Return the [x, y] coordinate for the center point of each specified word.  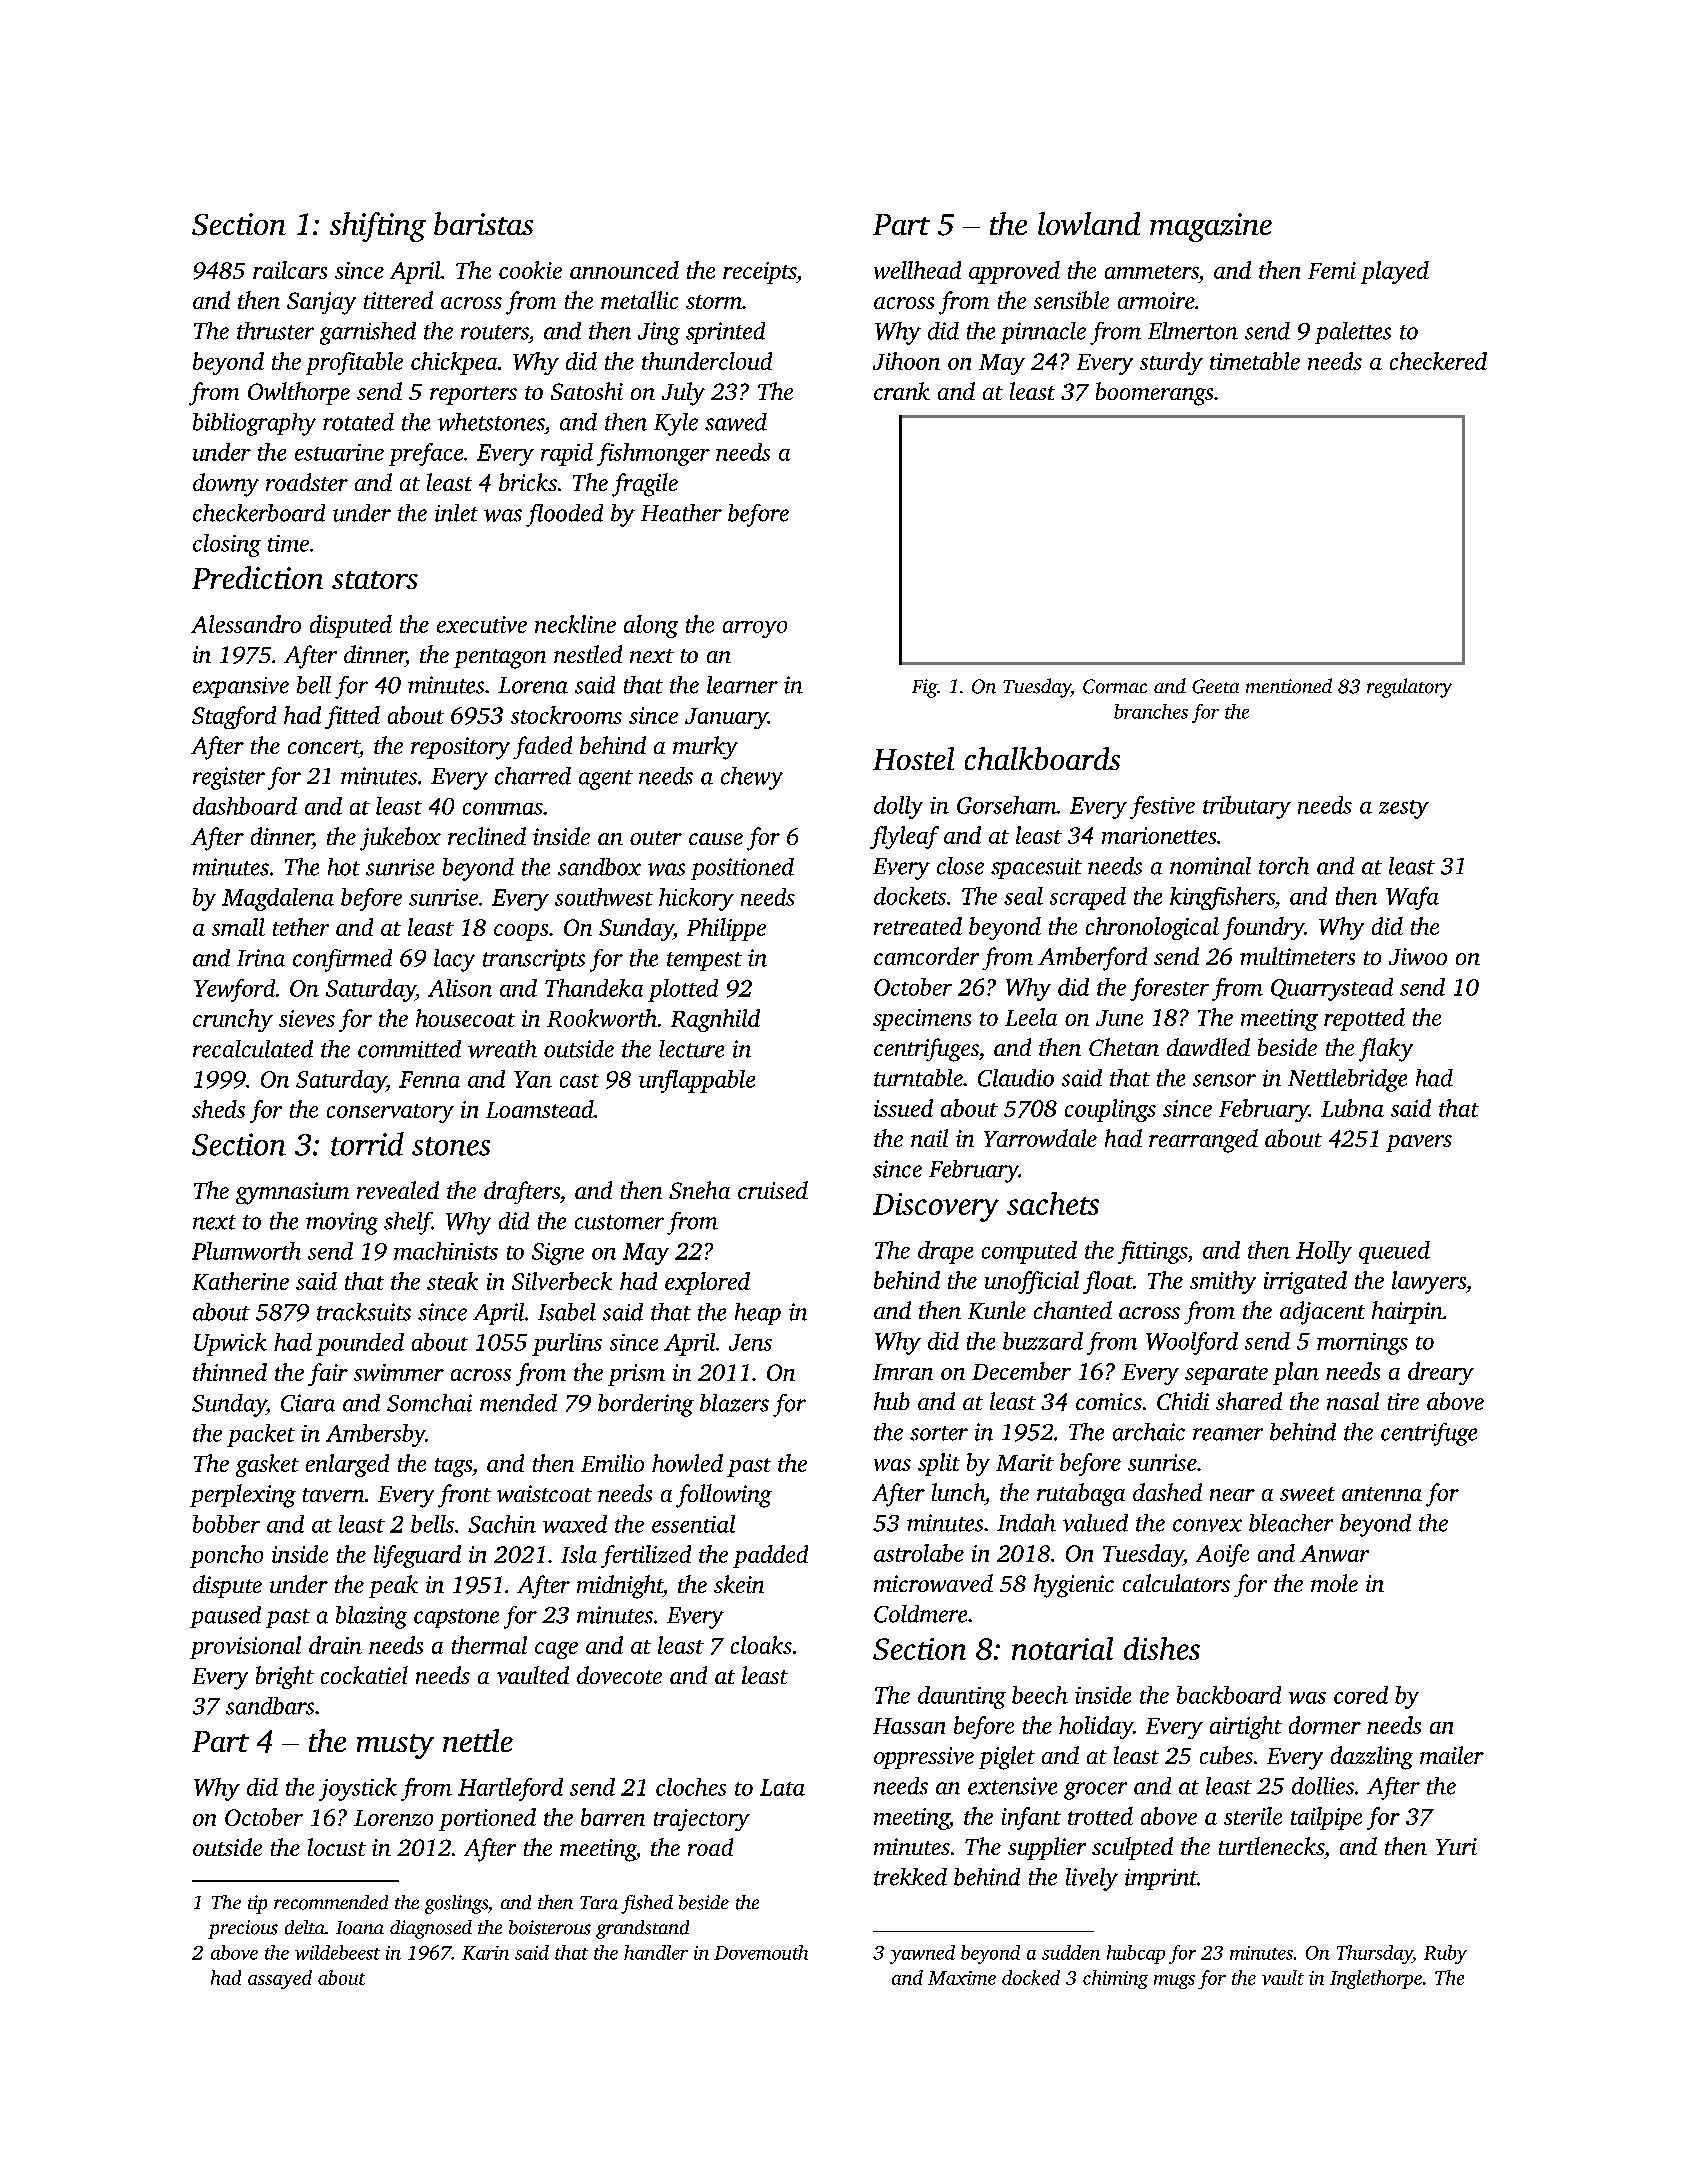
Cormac [1115, 686]
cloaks [761, 1645]
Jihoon [906, 361]
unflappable [697, 1081]
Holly [1324, 1252]
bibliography [254, 424]
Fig [924, 688]
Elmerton [1193, 331]
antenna [1382, 1494]
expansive [241, 687]
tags [453, 1467]
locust [337, 1847]
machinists [446, 1251]
